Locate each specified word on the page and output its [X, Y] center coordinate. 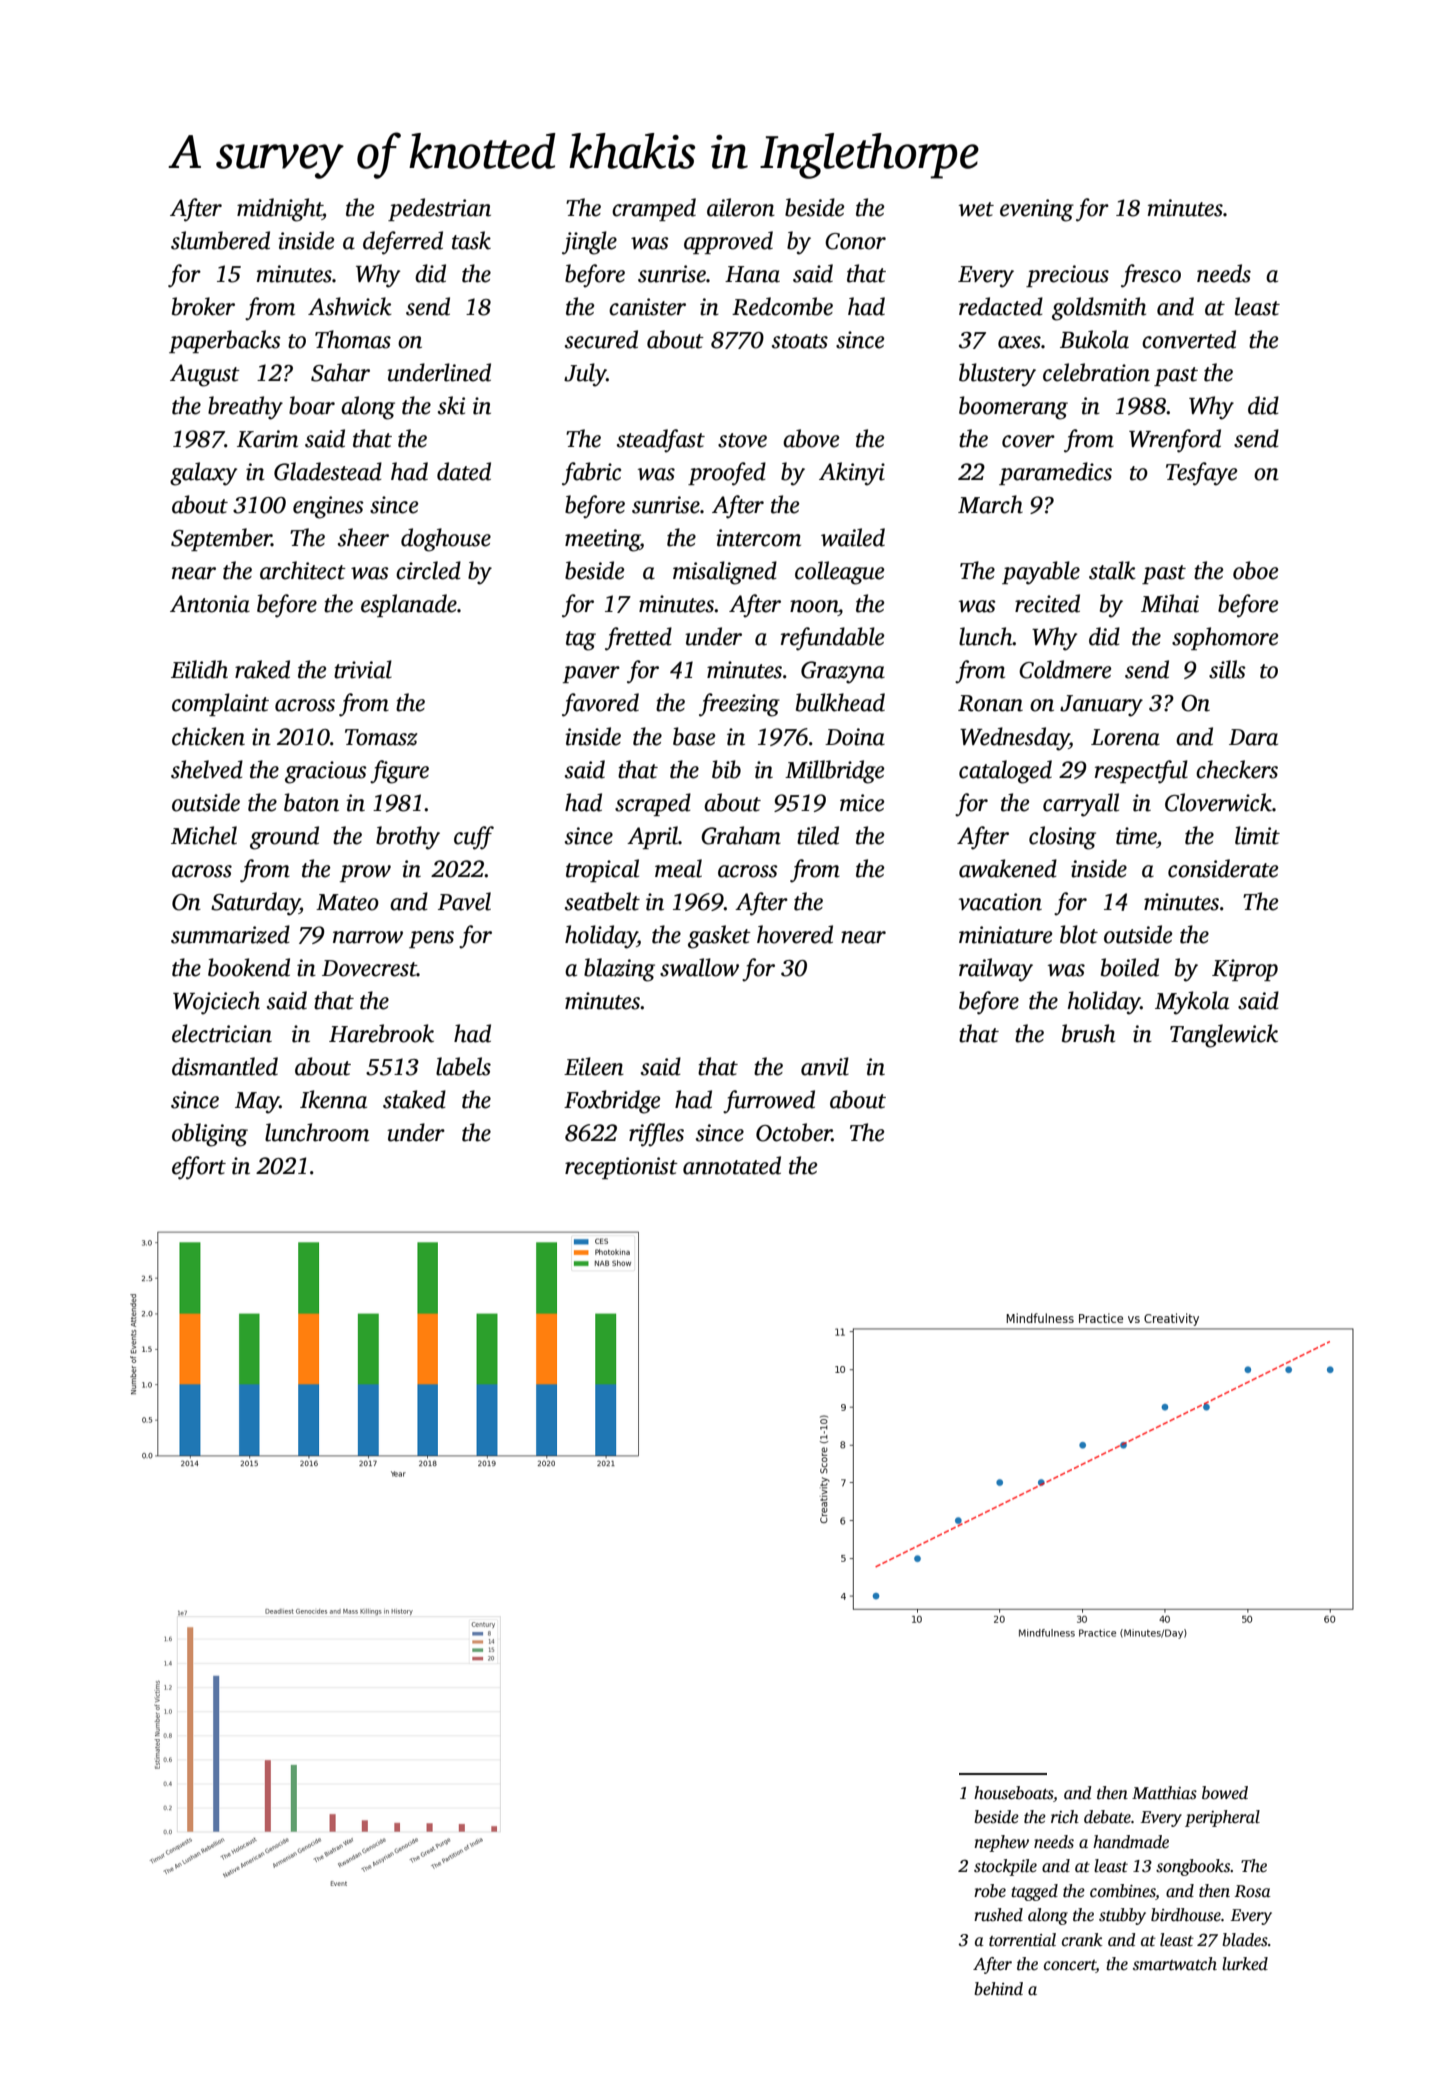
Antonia [210, 604]
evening [1037, 210]
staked [414, 1099]
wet [976, 209]
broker [203, 306]
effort [199, 1168]
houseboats [1013, 1793]
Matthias [1164, 1793]
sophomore [1225, 638]
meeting [602, 540]
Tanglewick [1224, 1036]
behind [998, 1989]
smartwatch [1175, 1964]
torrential [1022, 1940]
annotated [732, 1165]
